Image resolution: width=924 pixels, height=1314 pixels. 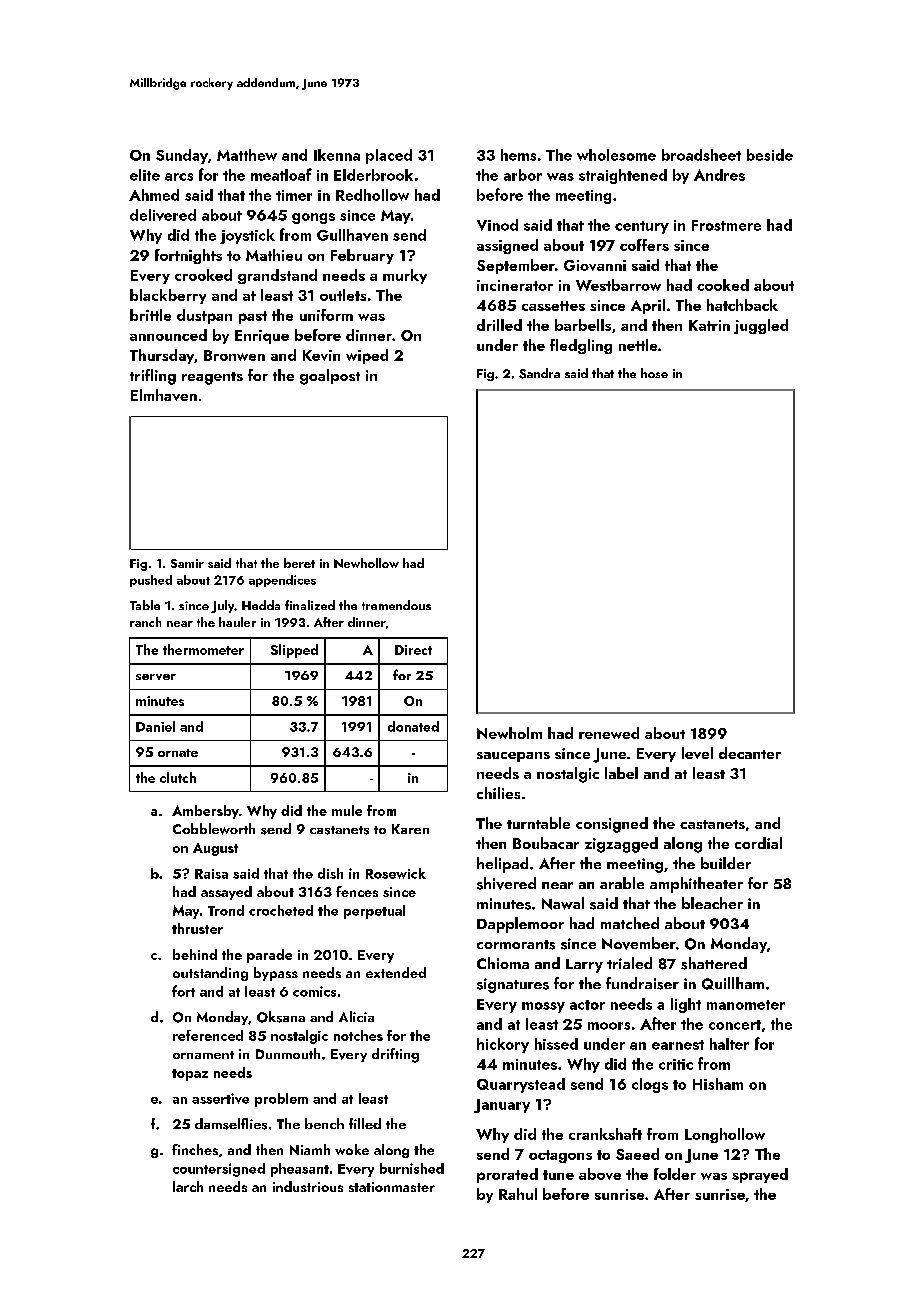 I want to click on placed, so click(x=389, y=156).
